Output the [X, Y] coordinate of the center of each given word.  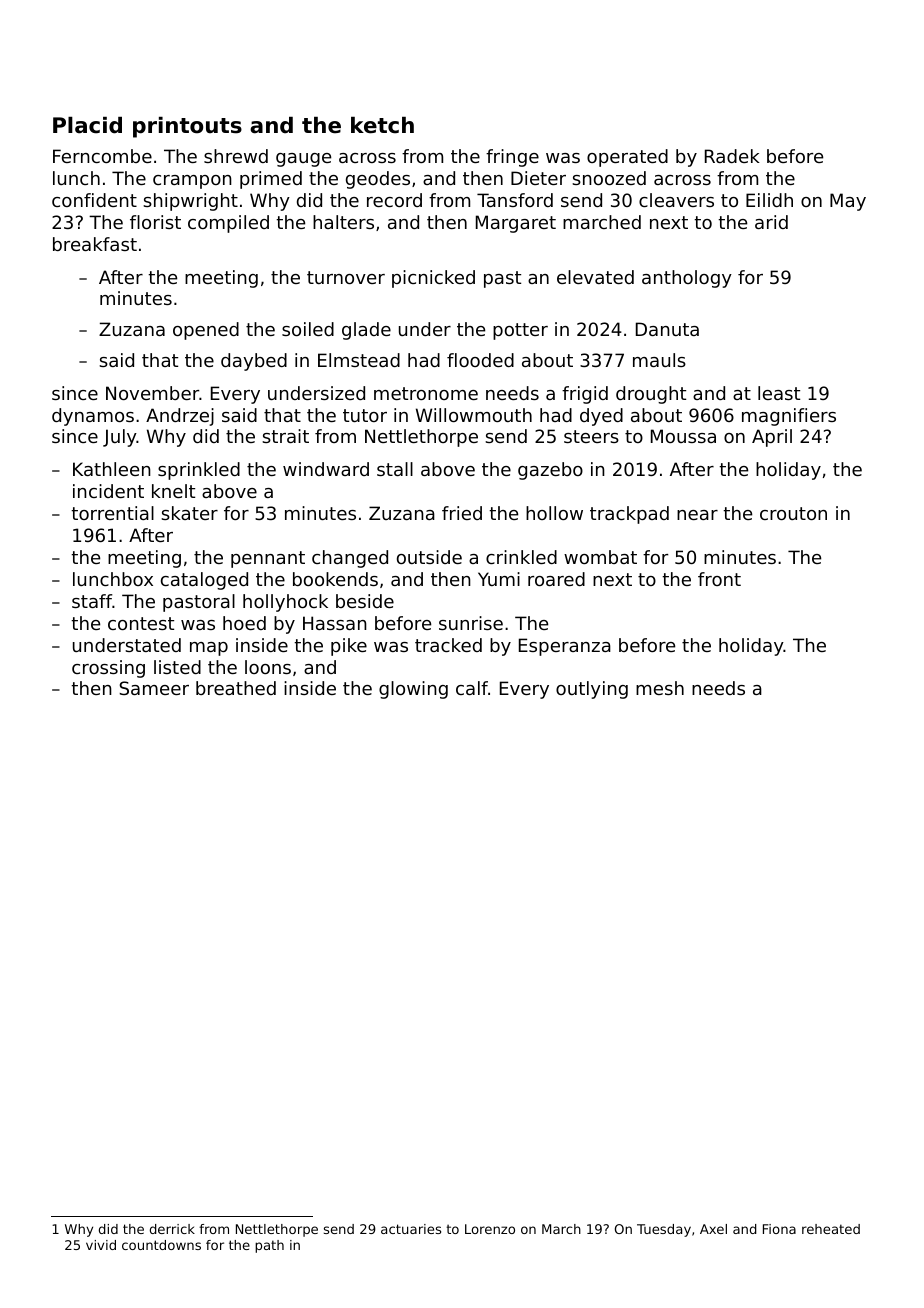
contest [141, 623]
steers [591, 436]
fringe [512, 158]
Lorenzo [490, 1229]
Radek [732, 156]
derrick [172, 1229]
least [779, 393]
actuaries [411, 1229]
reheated [831, 1229]
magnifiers [789, 417]
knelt [173, 491]
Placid [87, 125]
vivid [101, 1245]
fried [462, 513]
